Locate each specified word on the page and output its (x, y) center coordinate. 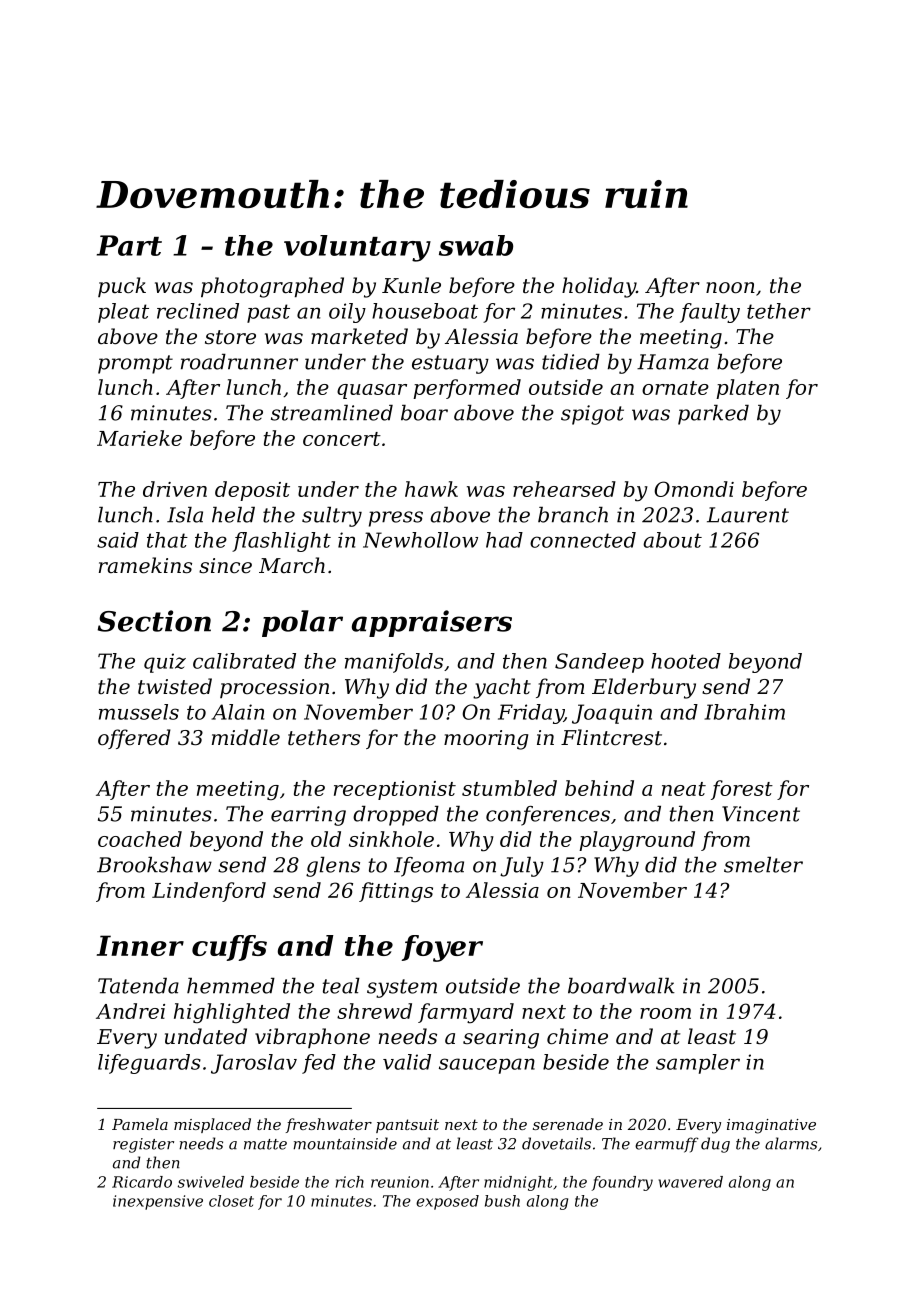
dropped (396, 816)
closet (231, 1201)
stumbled (509, 788)
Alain (237, 712)
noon (730, 288)
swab (476, 245)
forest (742, 790)
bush (502, 1201)
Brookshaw (154, 865)
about (672, 540)
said (118, 540)
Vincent (761, 814)
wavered (691, 1182)
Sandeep (599, 663)
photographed (272, 287)
